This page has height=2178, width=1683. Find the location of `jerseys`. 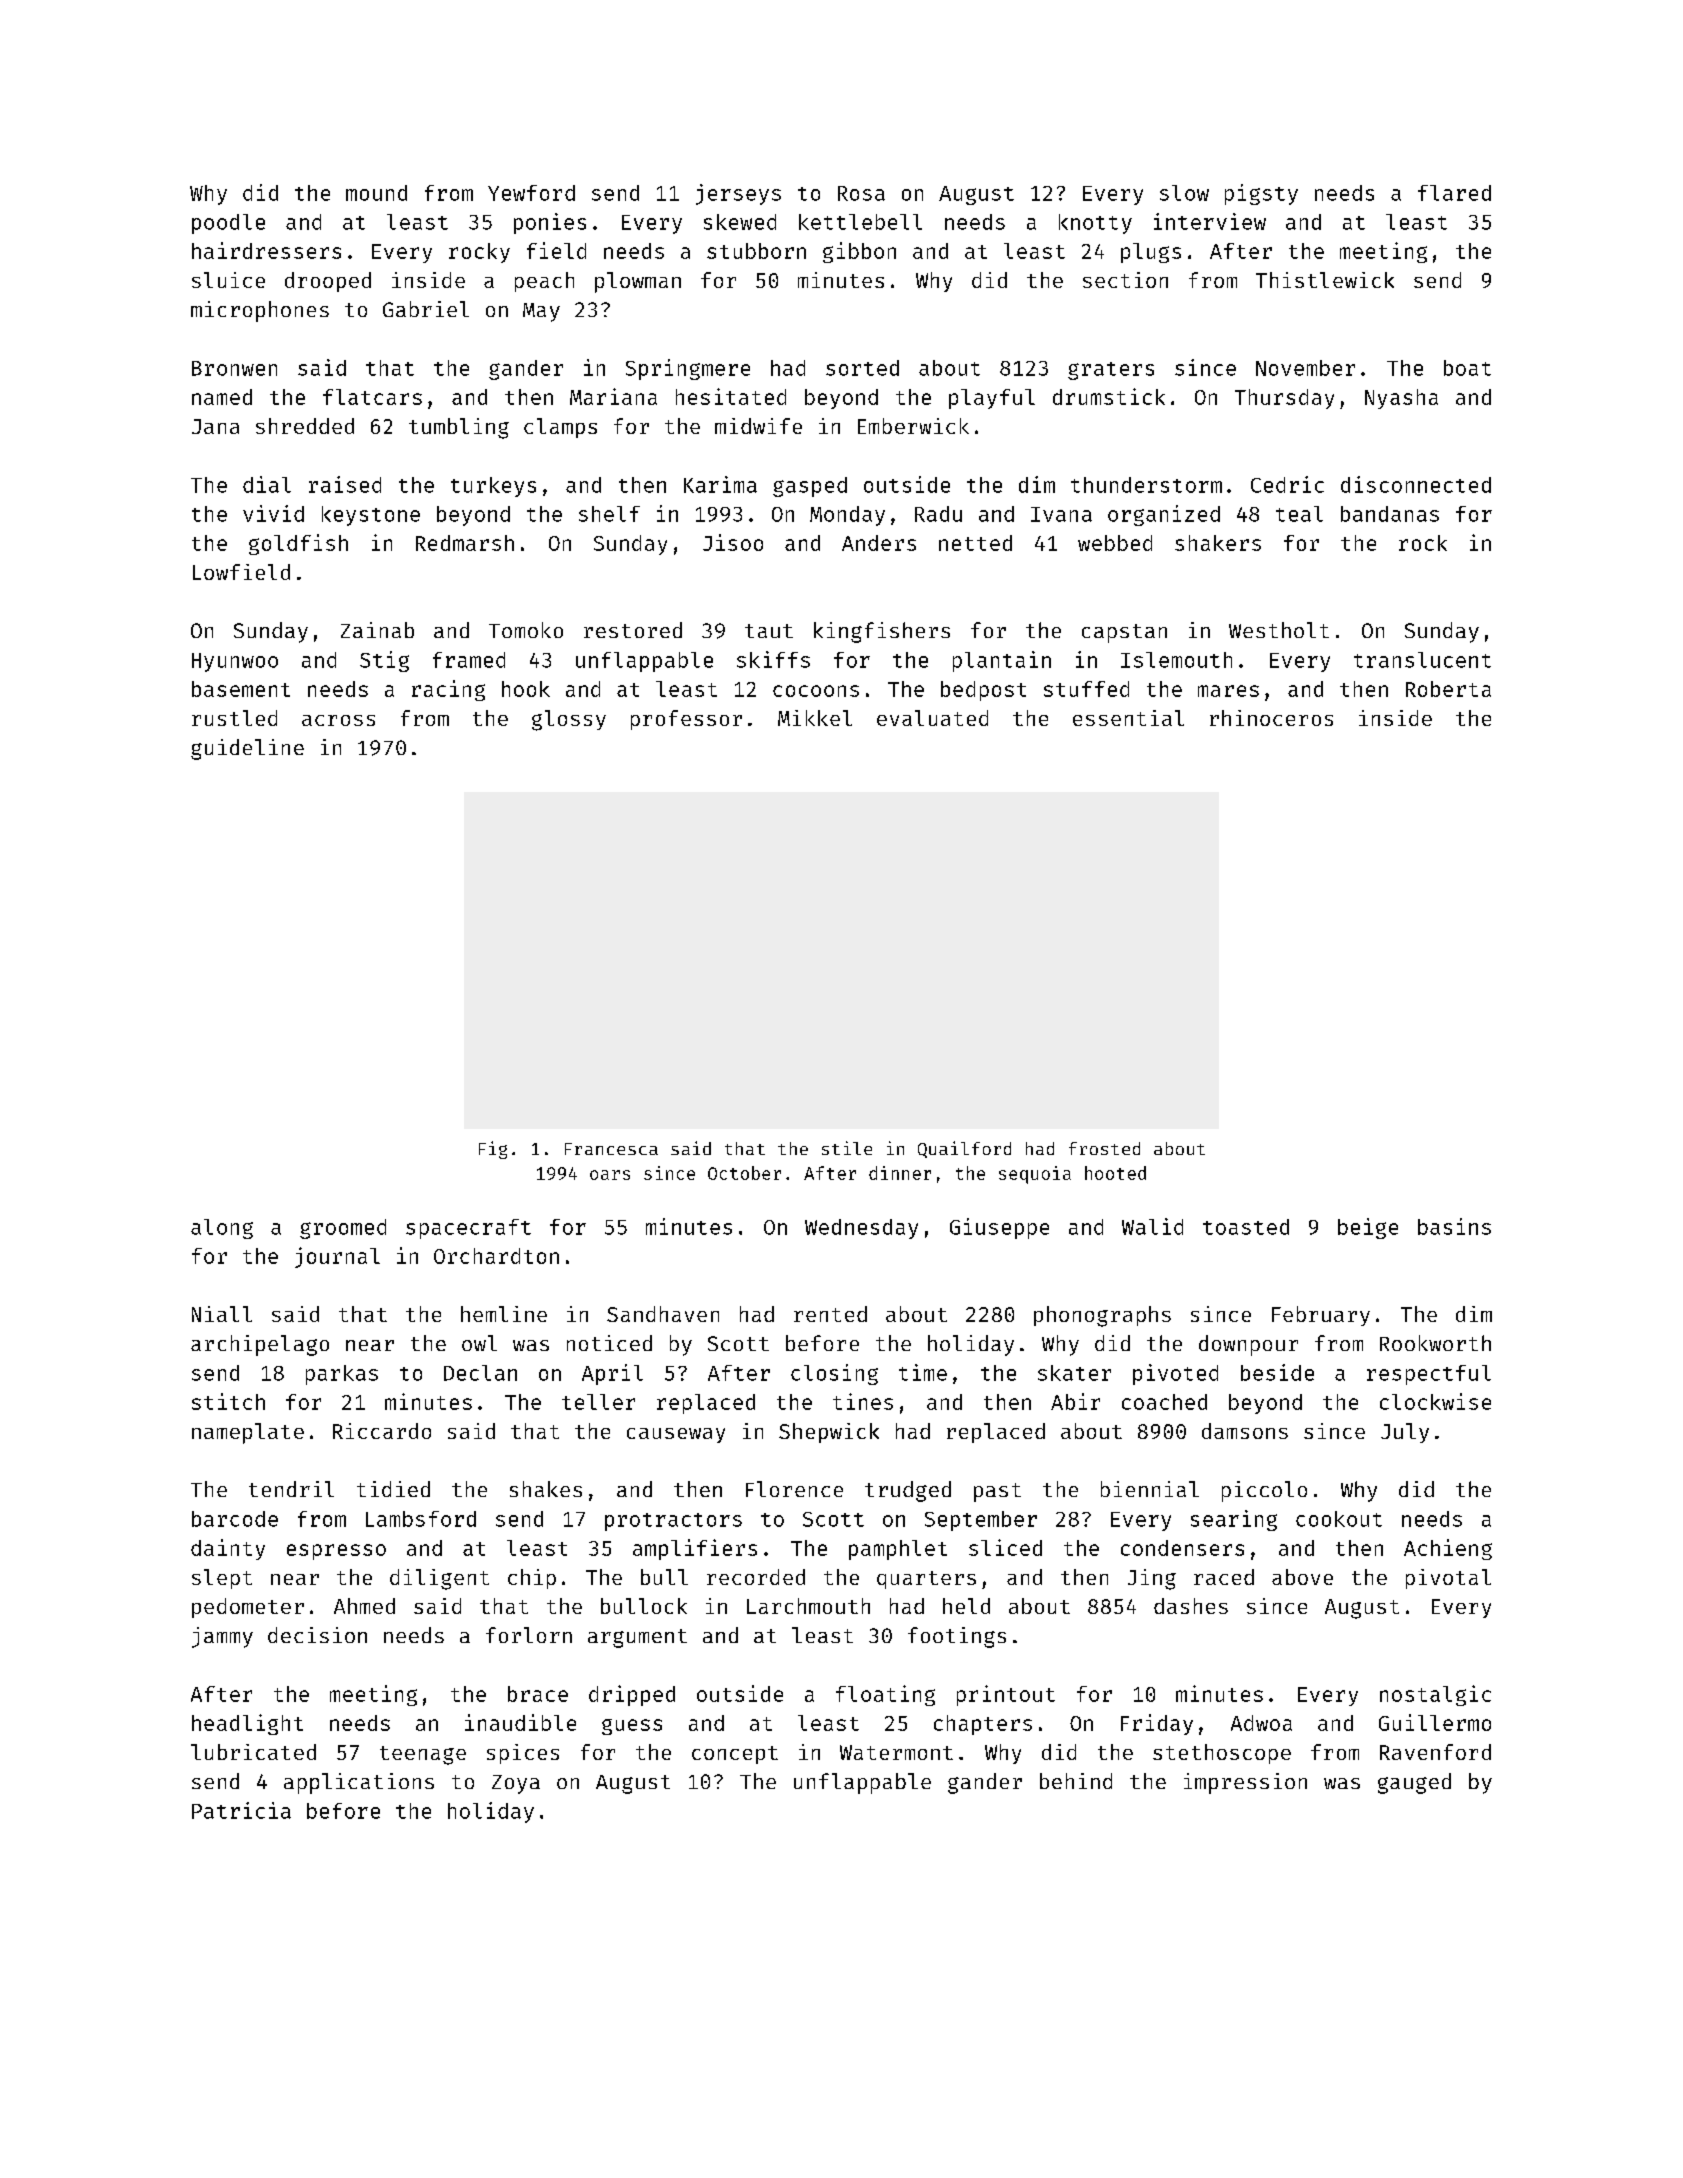

jerseys is located at coordinates (738, 194).
